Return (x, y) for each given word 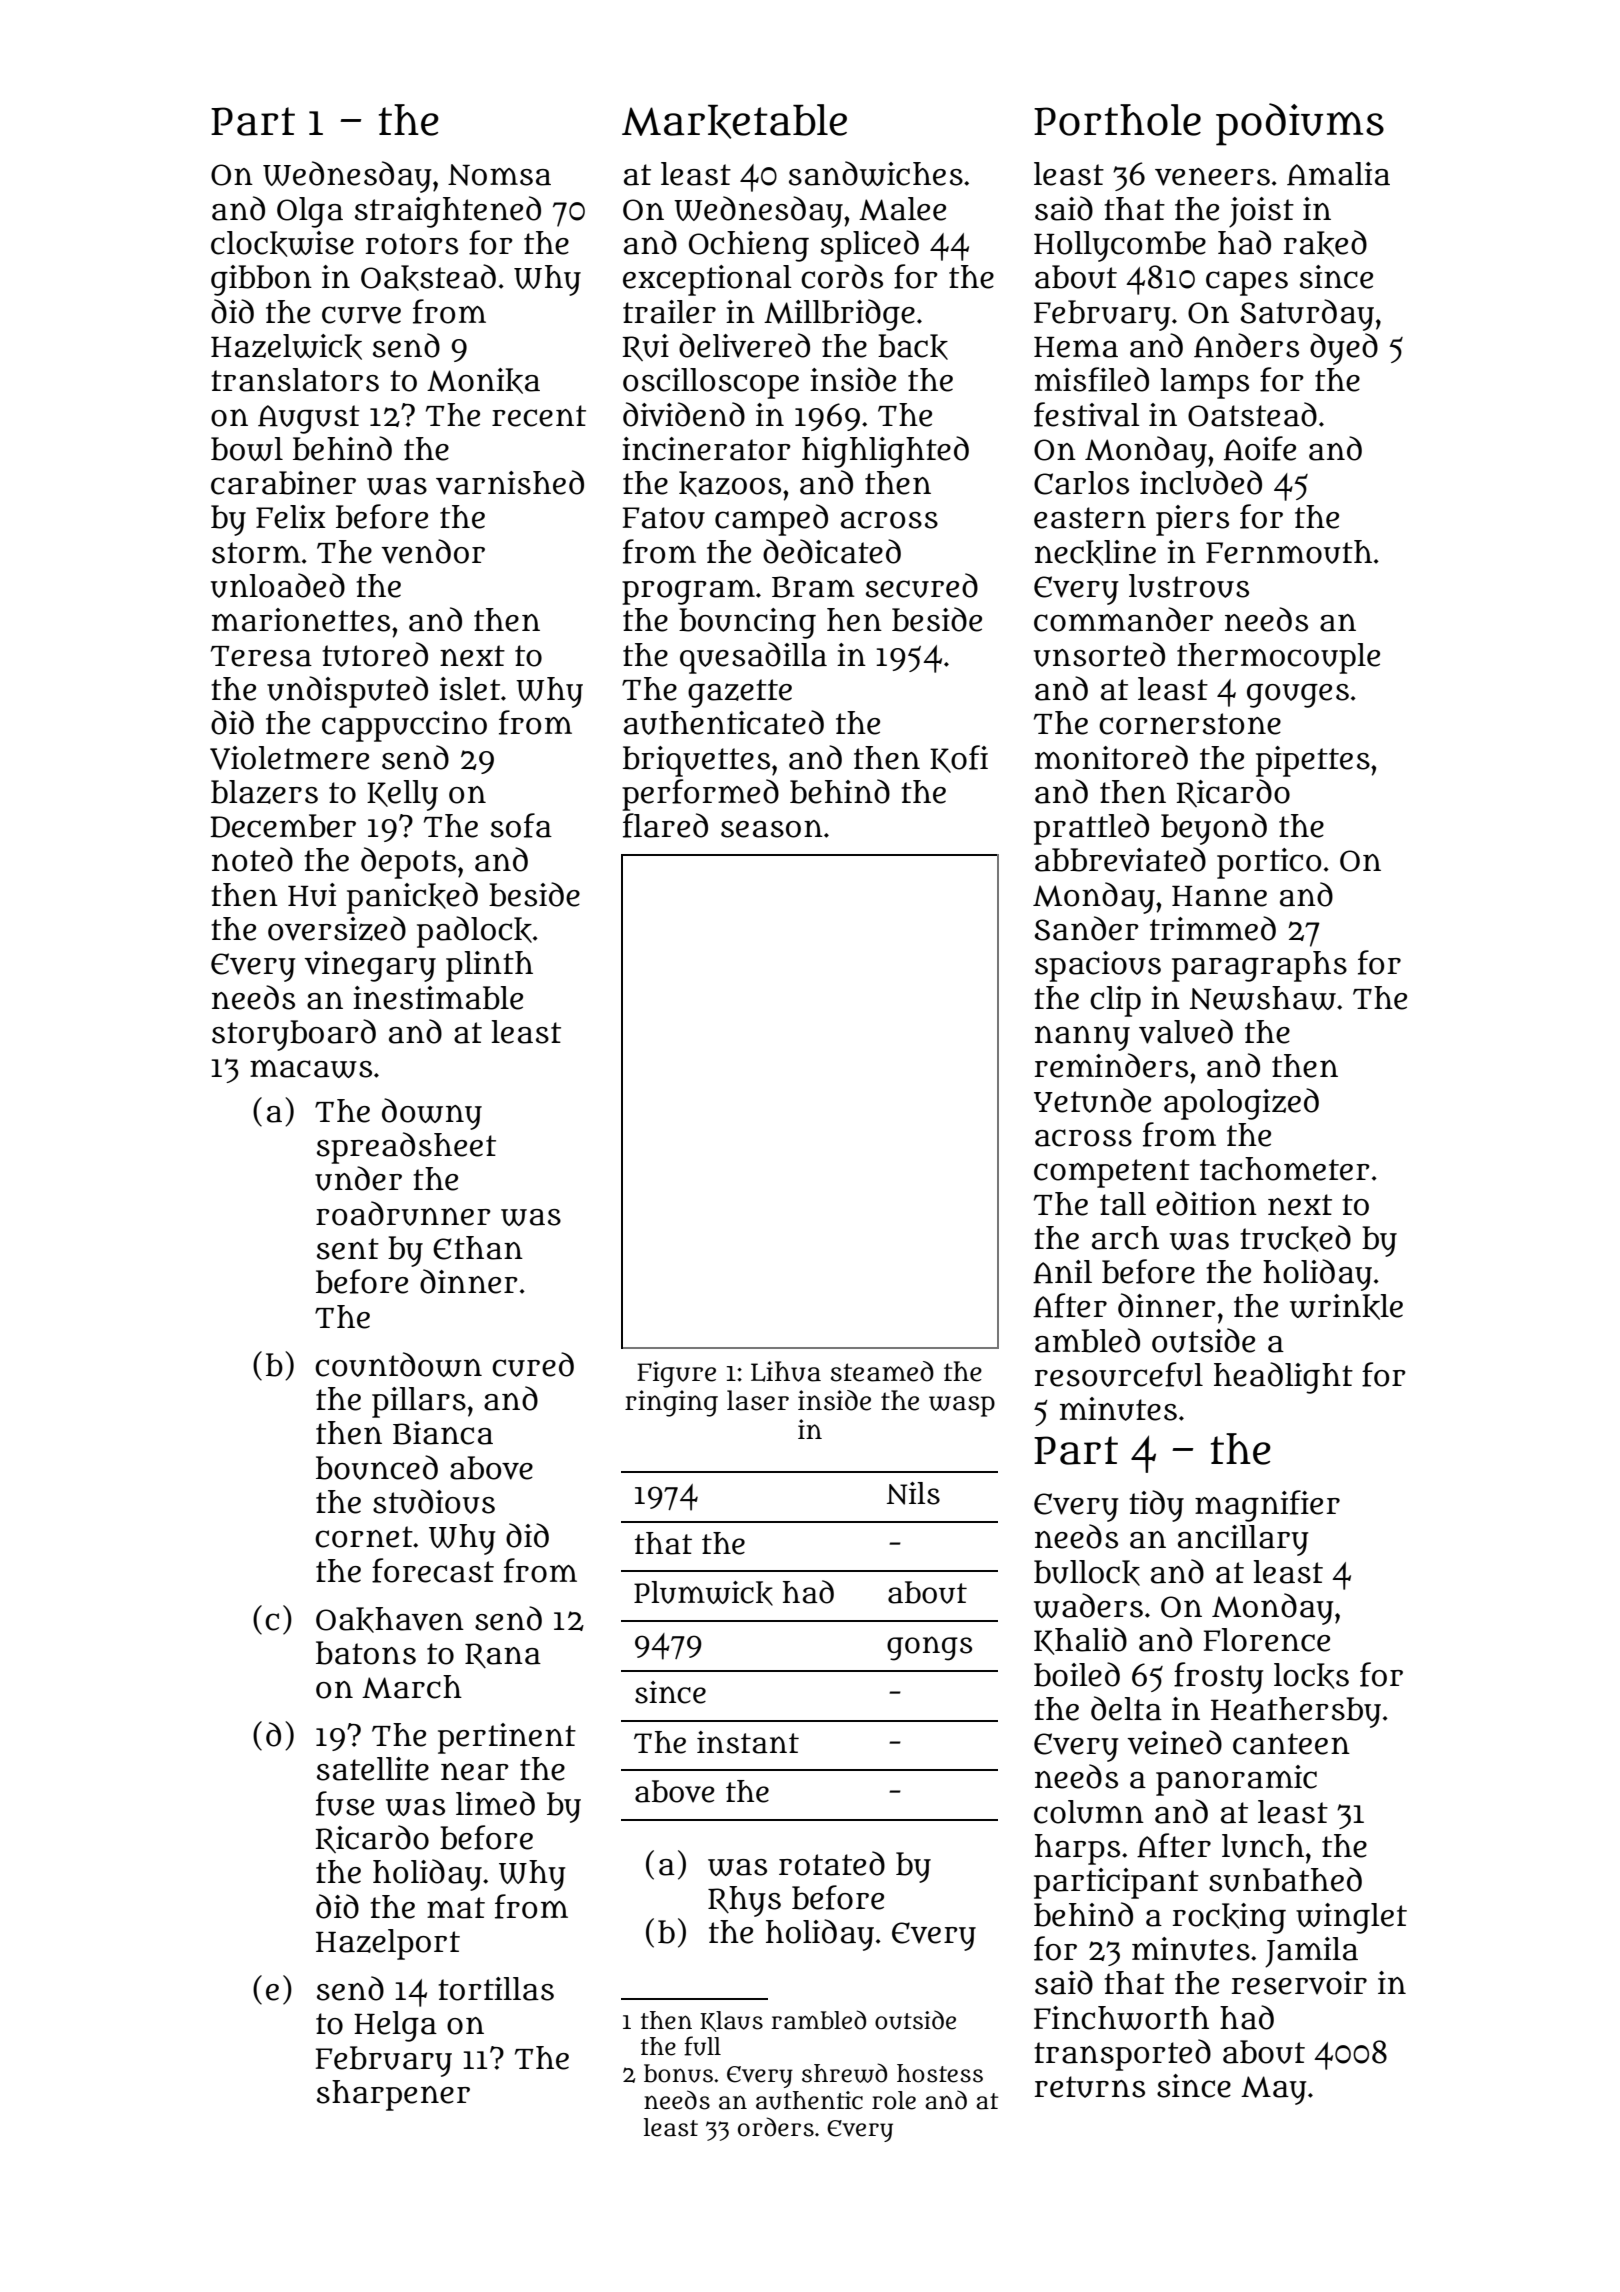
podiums (1300, 124)
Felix (290, 517)
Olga (310, 212)
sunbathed (1285, 1879)
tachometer (1285, 1169)
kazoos (730, 484)
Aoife (1260, 448)
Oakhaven (390, 1620)
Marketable (734, 121)
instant (748, 1742)
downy (432, 1114)
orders (776, 2127)
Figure (676, 1374)
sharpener (393, 2095)
